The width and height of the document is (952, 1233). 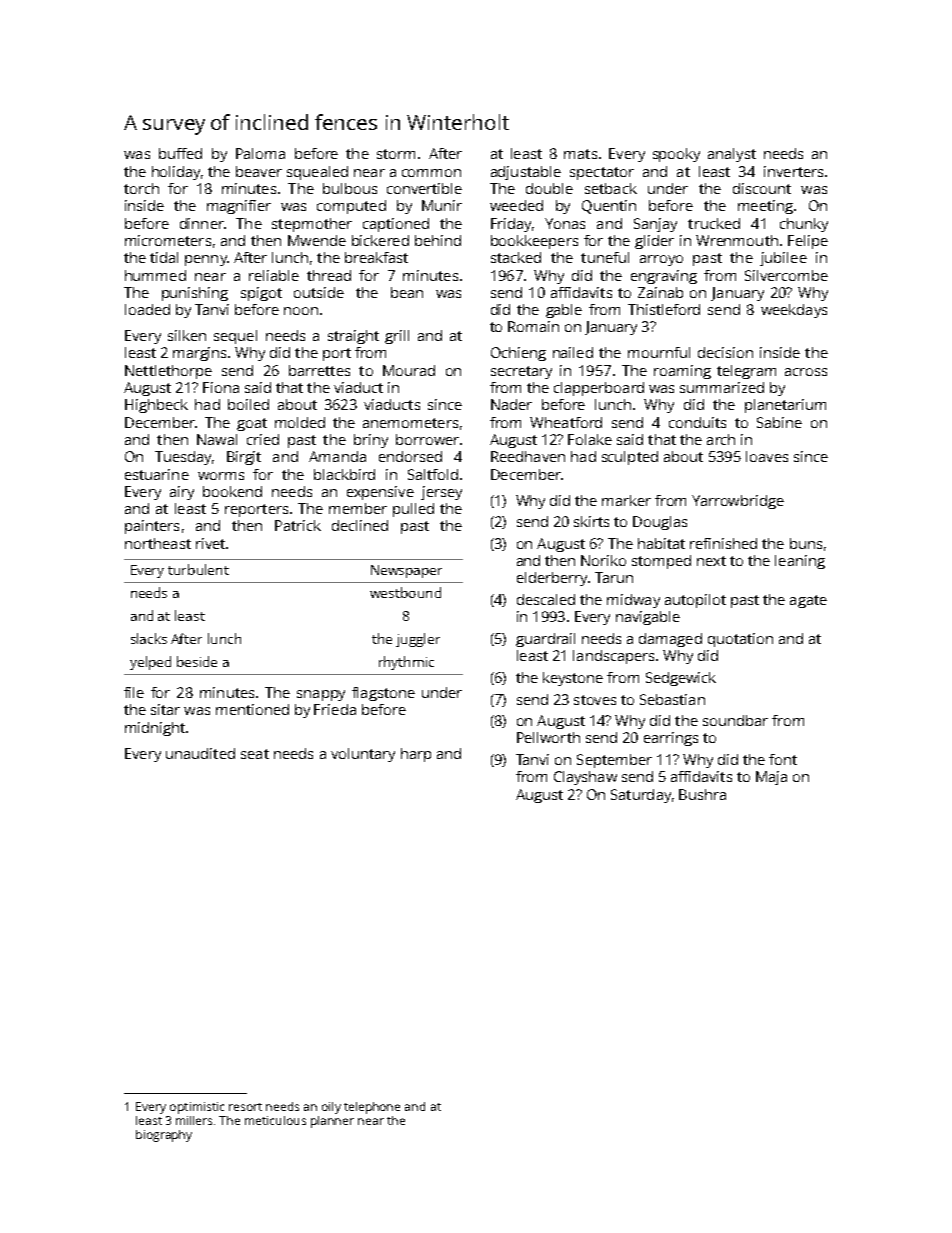 What do you see at coordinates (695, 601) in the document?
I see `autopilot` at bounding box center [695, 601].
